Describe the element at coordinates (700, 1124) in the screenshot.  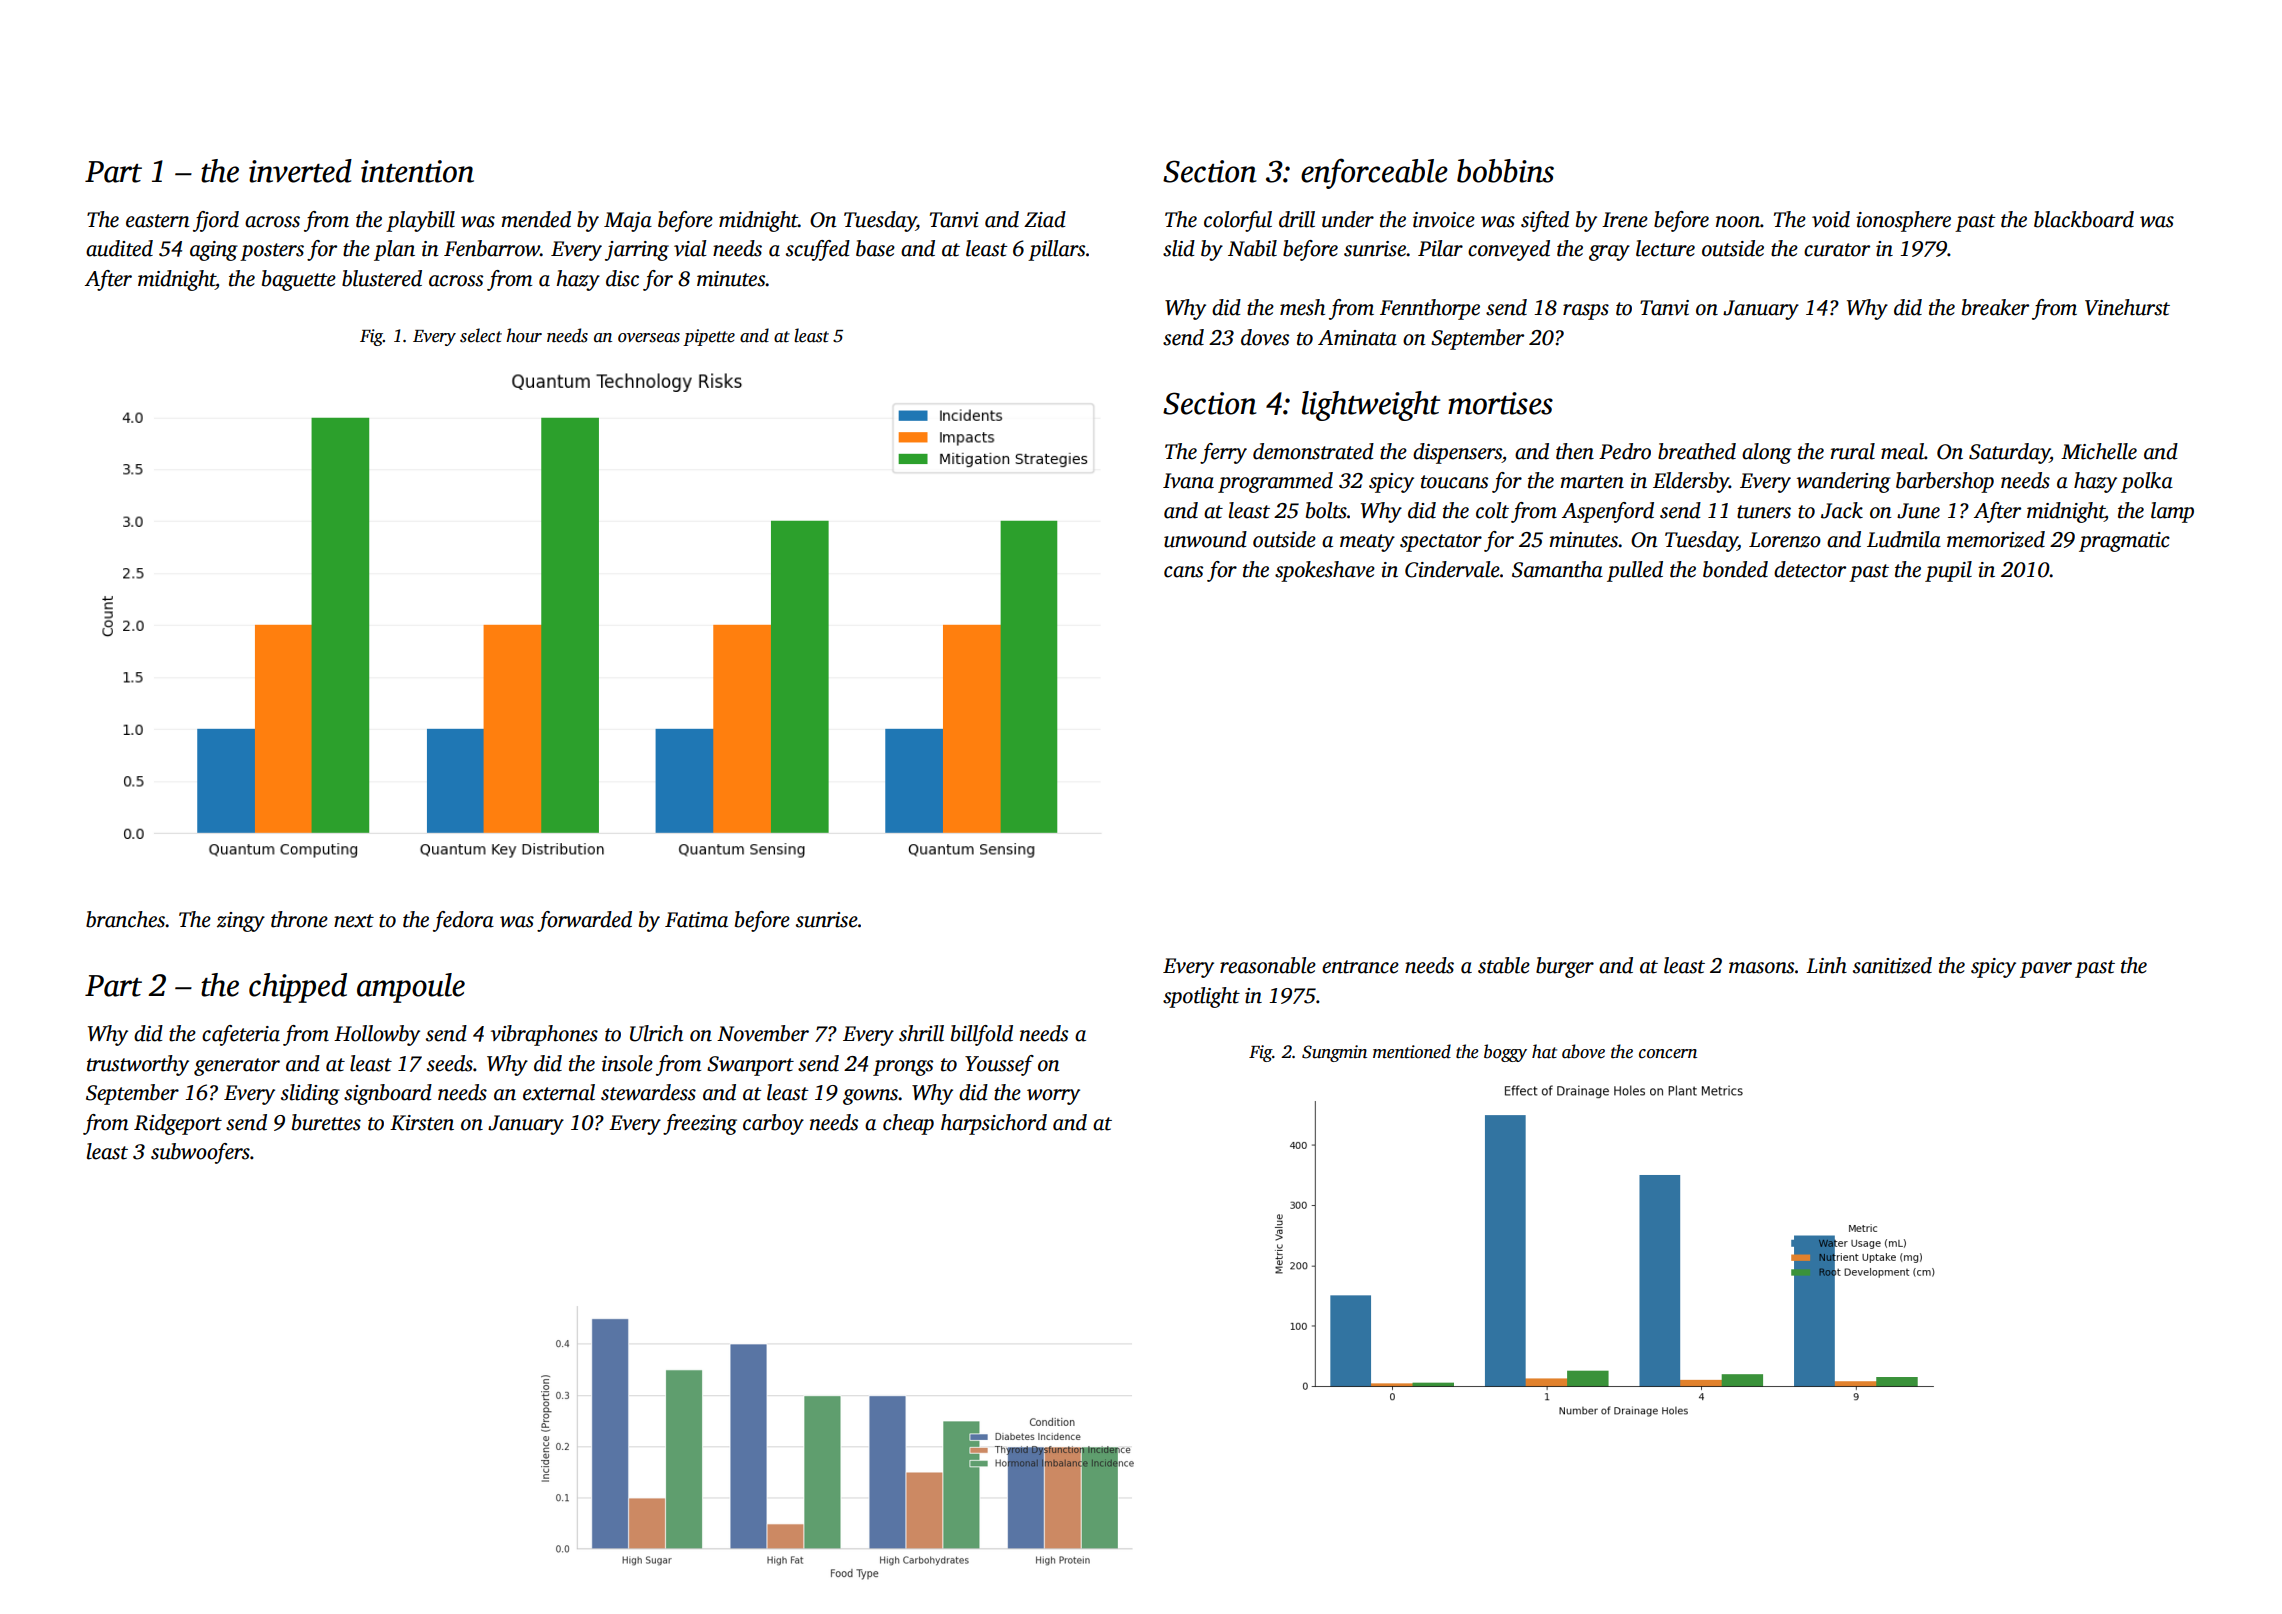
I see `freezing` at that location.
